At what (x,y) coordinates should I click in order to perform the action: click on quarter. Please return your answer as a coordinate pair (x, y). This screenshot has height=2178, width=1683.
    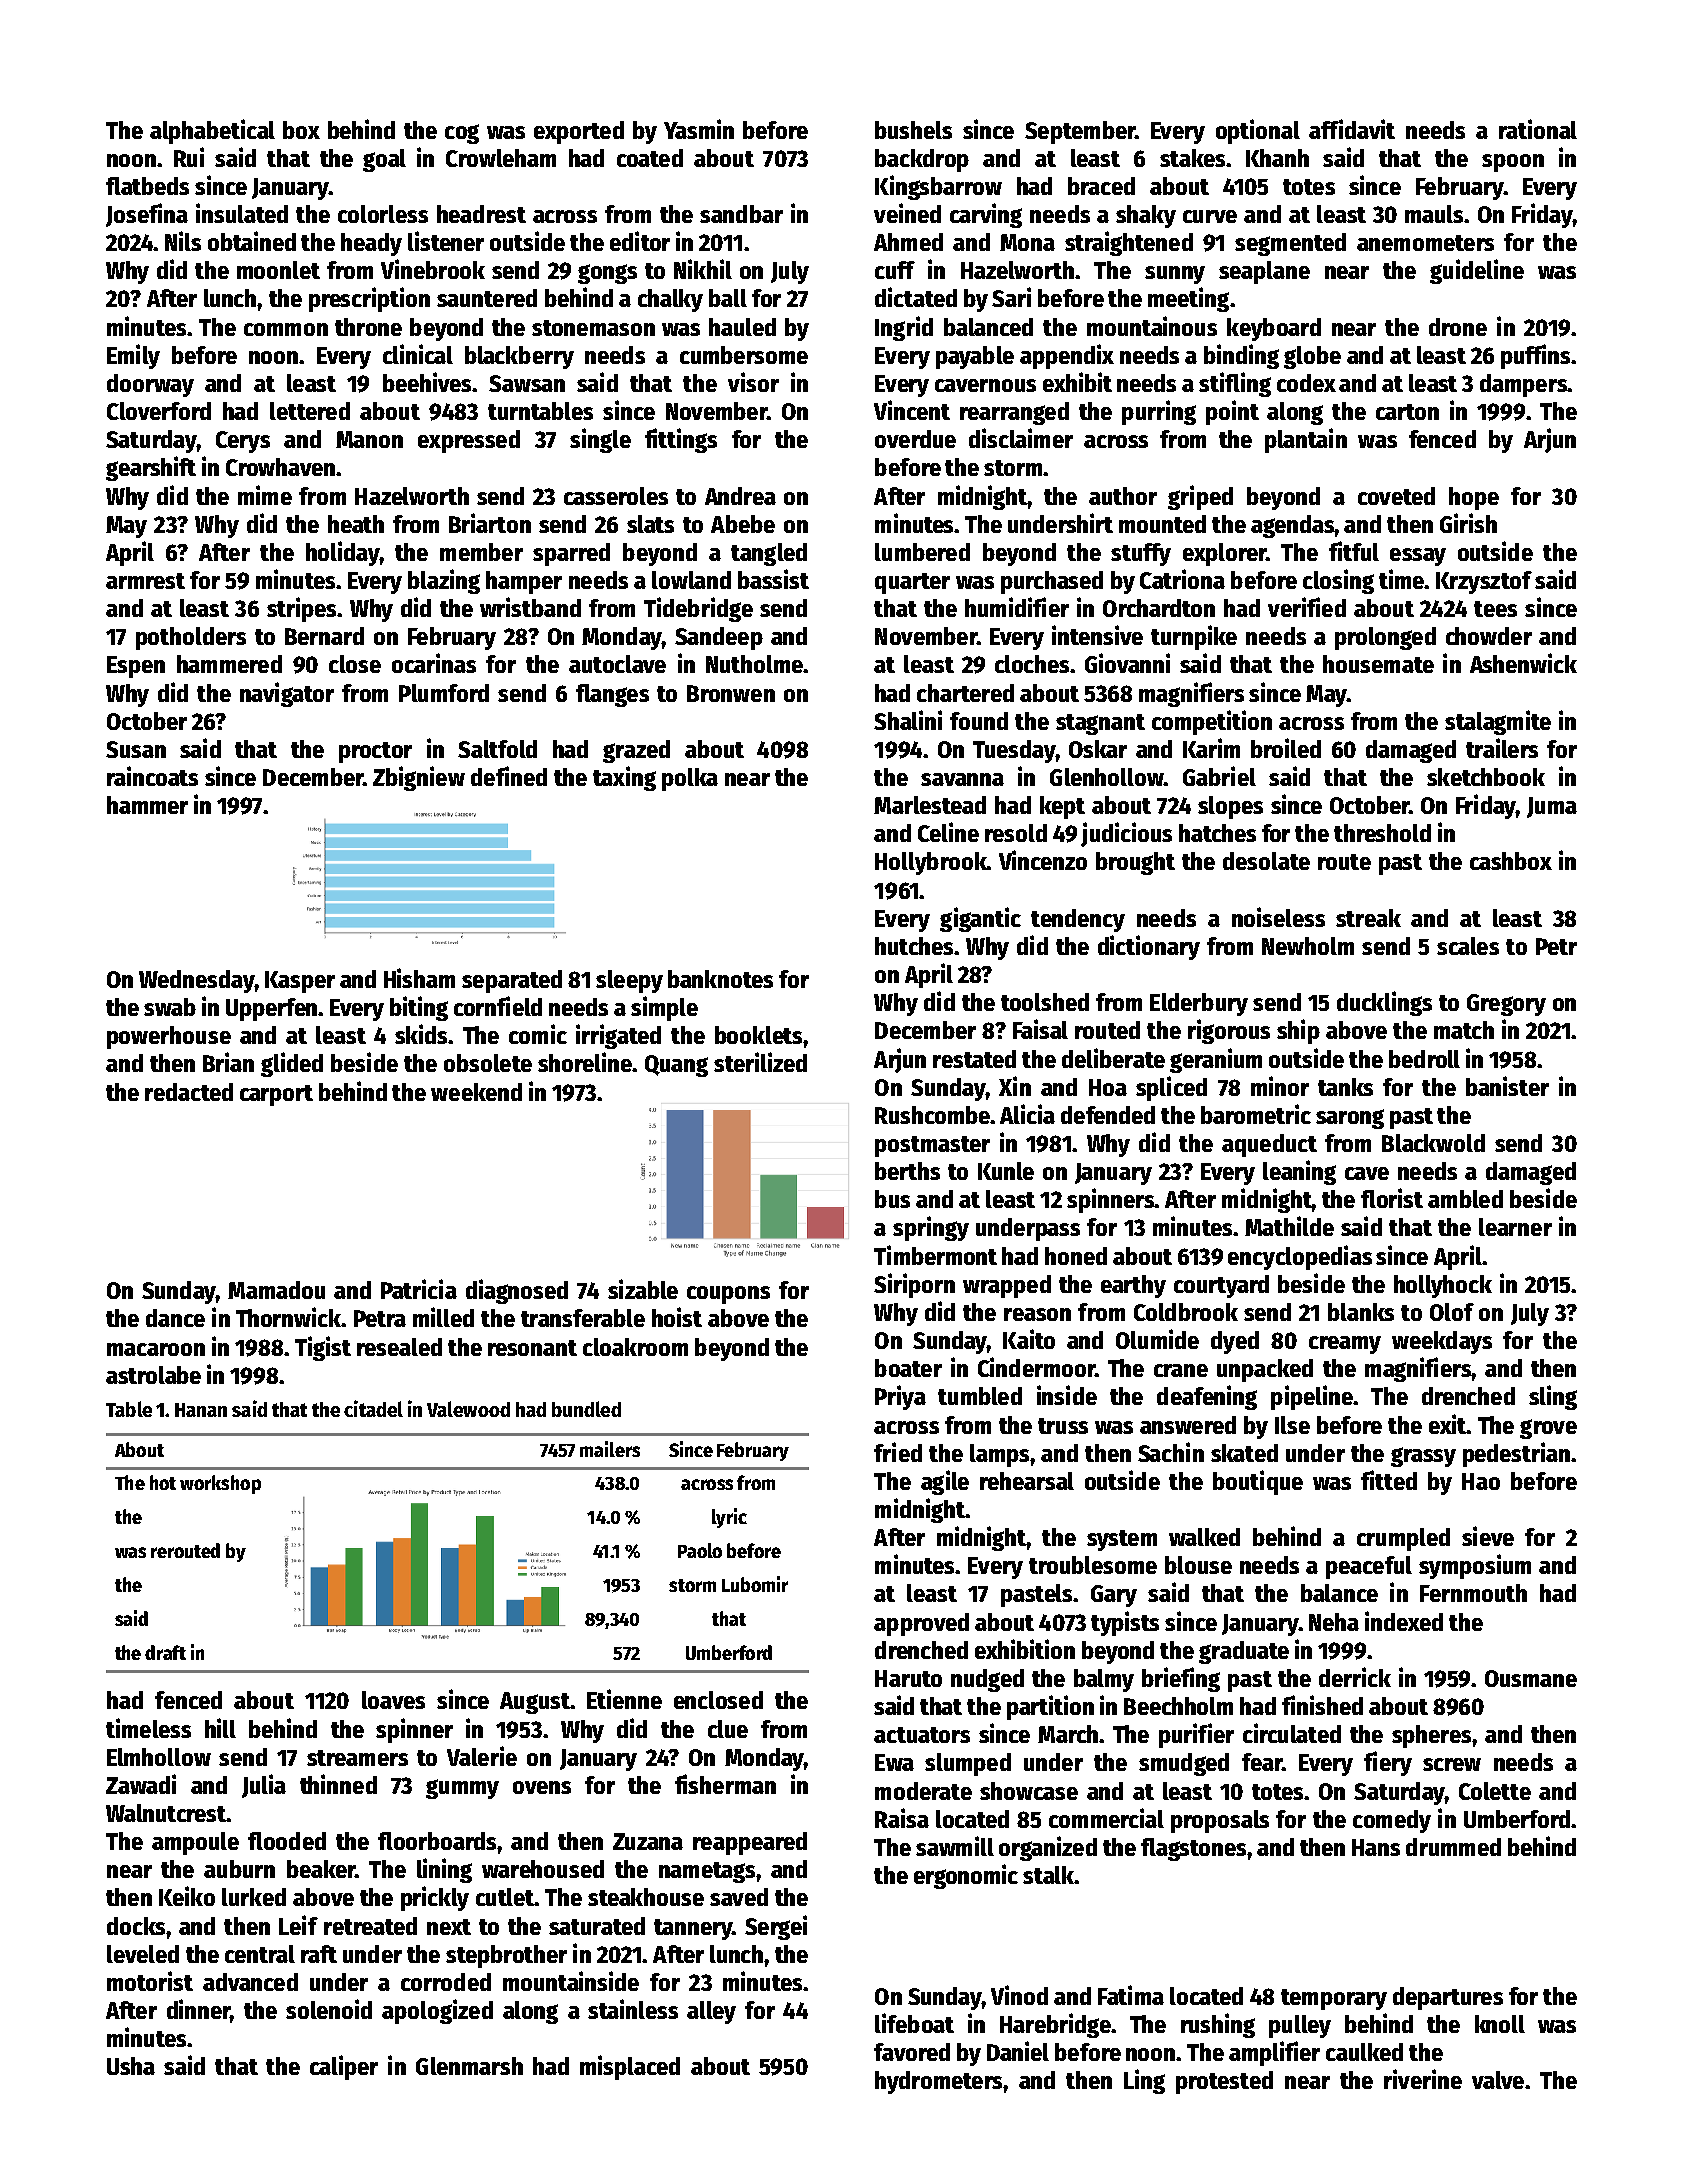
    Looking at the image, I should click on (912, 583).
